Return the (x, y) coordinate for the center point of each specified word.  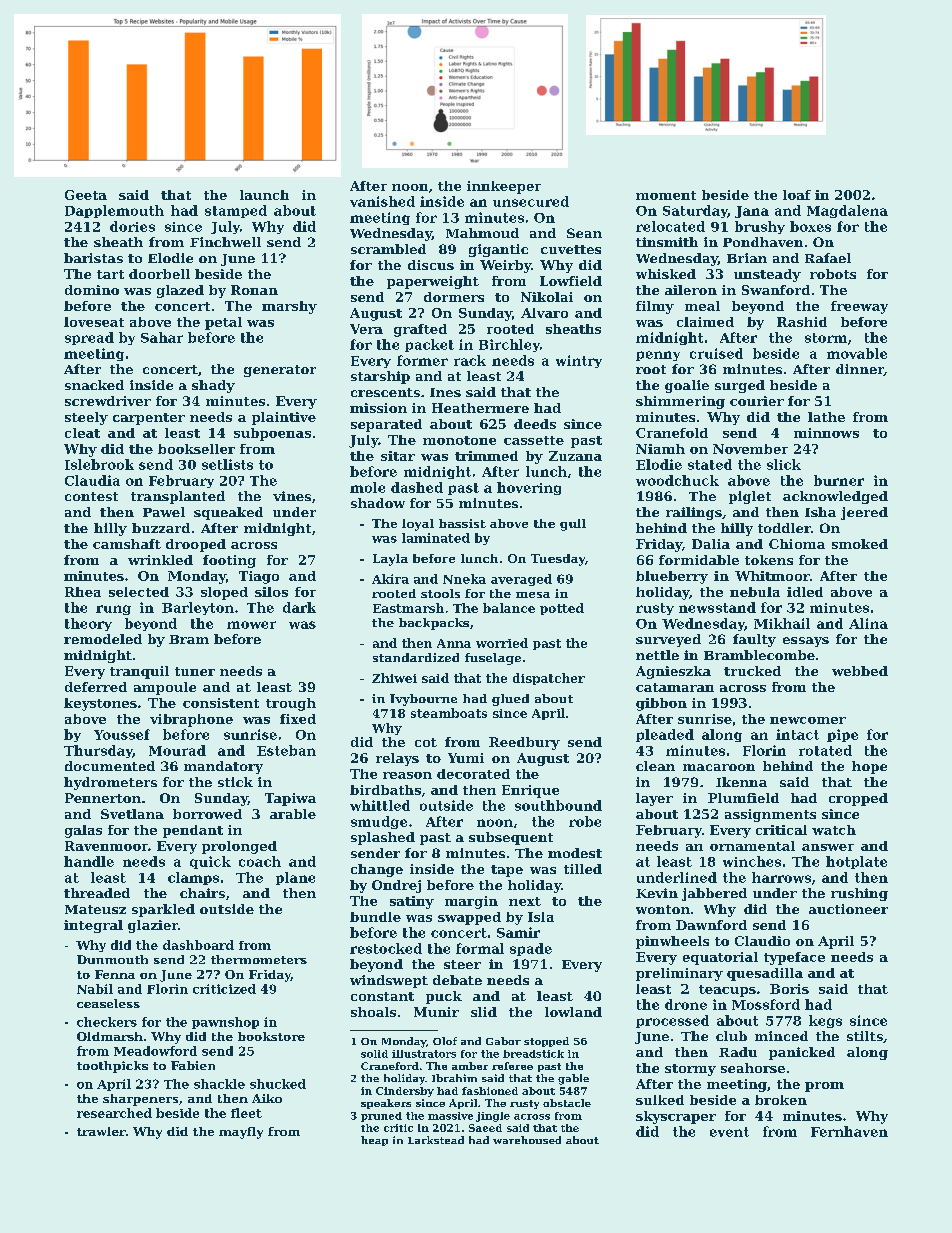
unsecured (531, 201)
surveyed (668, 640)
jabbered (714, 894)
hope (869, 767)
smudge (379, 822)
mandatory (223, 767)
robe (585, 821)
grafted (420, 330)
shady (213, 386)
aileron (691, 290)
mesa (533, 595)
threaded (97, 893)
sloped (224, 593)
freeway (859, 307)
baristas (93, 258)
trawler (101, 1131)
